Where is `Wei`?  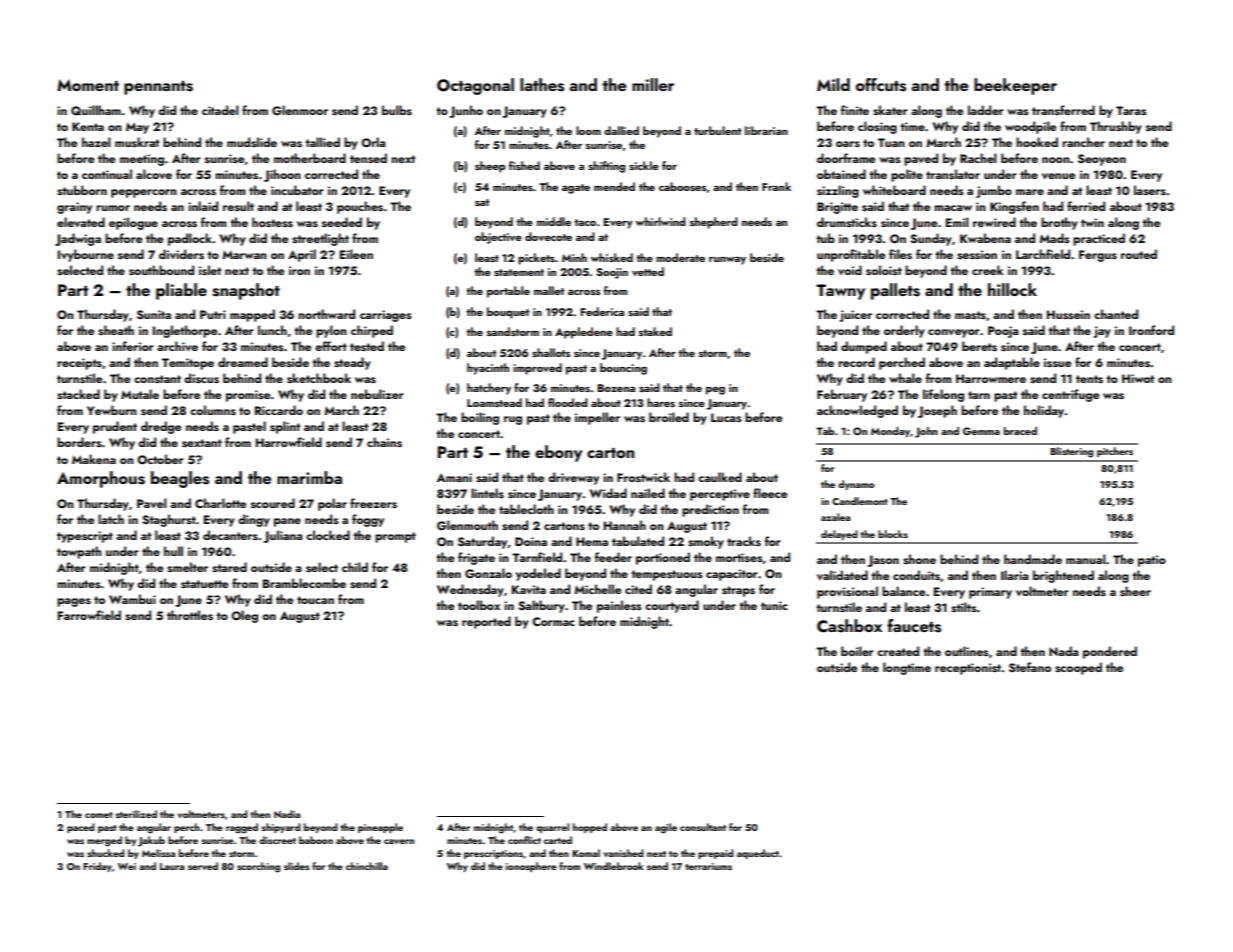 Wei is located at coordinates (127, 866).
